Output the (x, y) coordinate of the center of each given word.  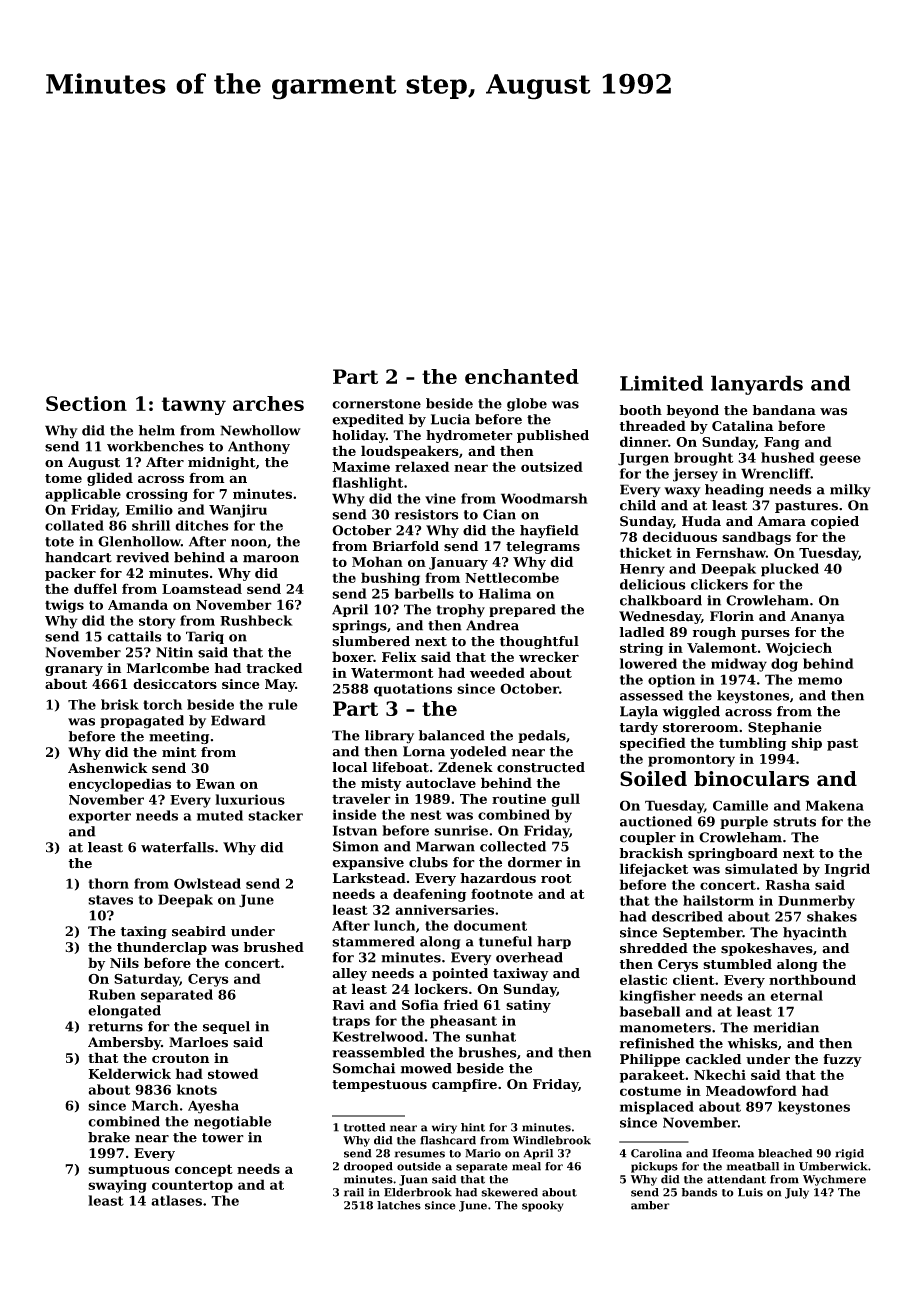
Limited (661, 383)
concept (204, 1170)
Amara (782, 521)
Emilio (149, 509)
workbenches (155, 446)
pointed (460, 974)
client (694, 979)
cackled (713, 1059)
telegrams (543, 547)
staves (110, 900)
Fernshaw (731, 552)
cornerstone (376, 404)
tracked (274, 668)
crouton (180, 1058)
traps (351, 1022)
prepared (522, 610)
